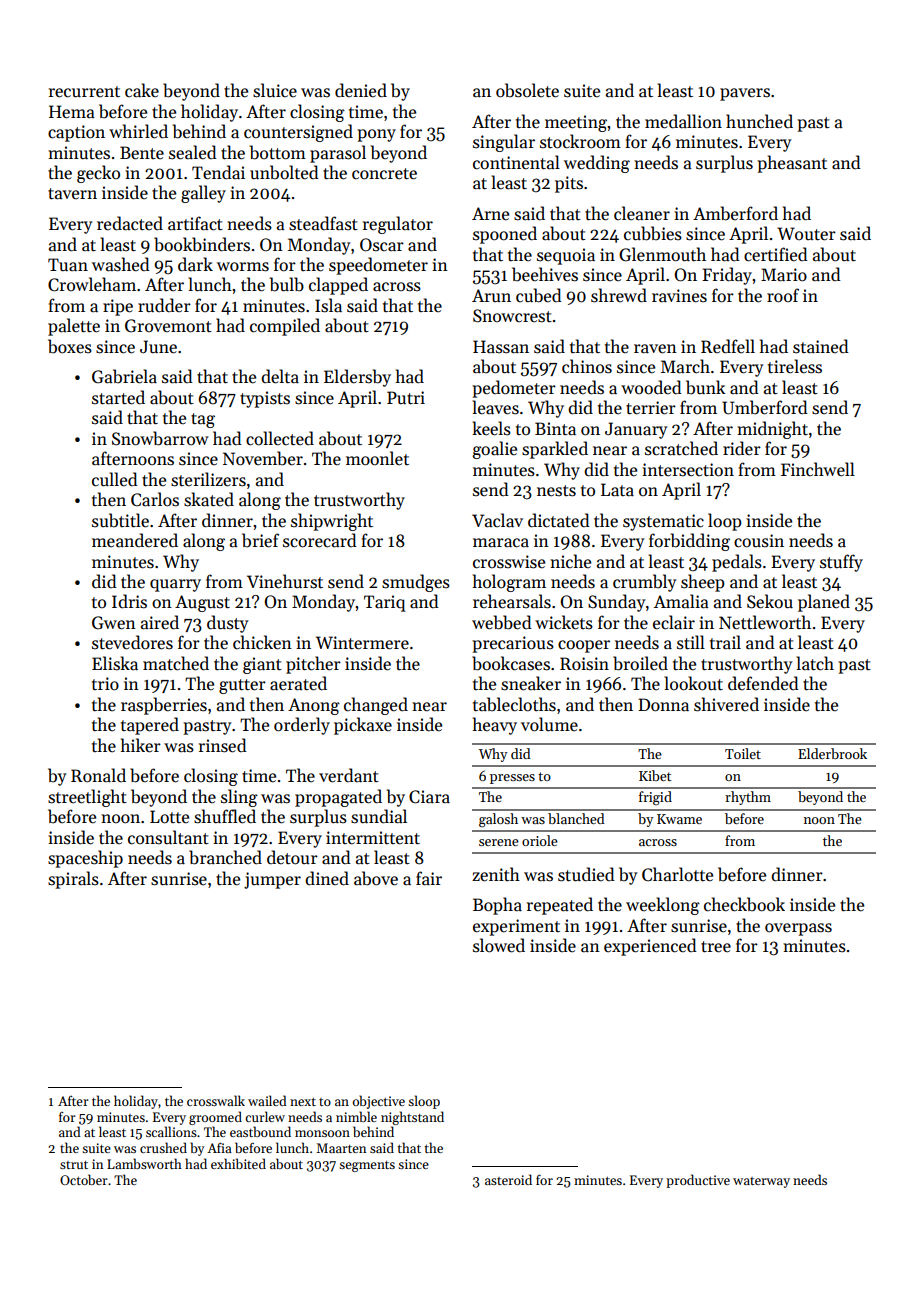  Describe the element at coordinates (703, 583) in the image. I see `sheep` at that location.
